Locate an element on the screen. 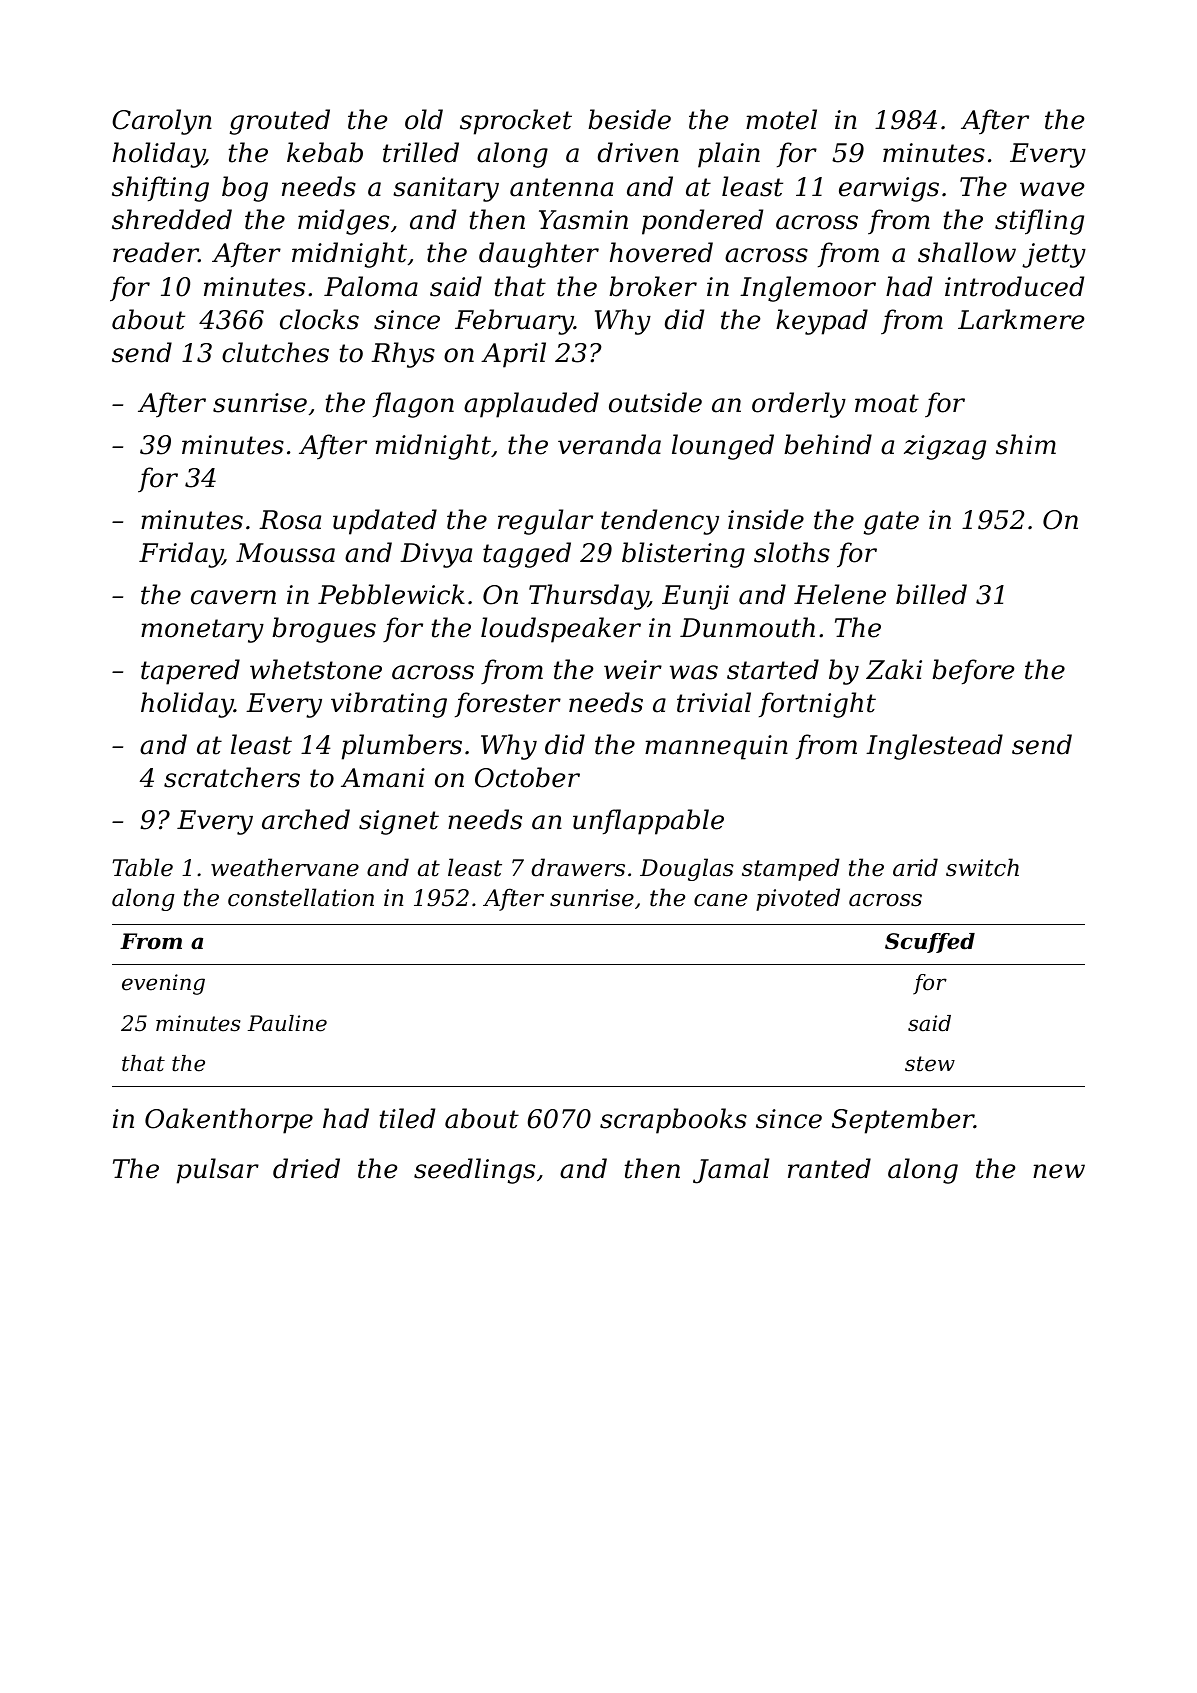 The width and height of the screenshot is (1197, 1693). Carolyn is located at coordinates (162, 122).
